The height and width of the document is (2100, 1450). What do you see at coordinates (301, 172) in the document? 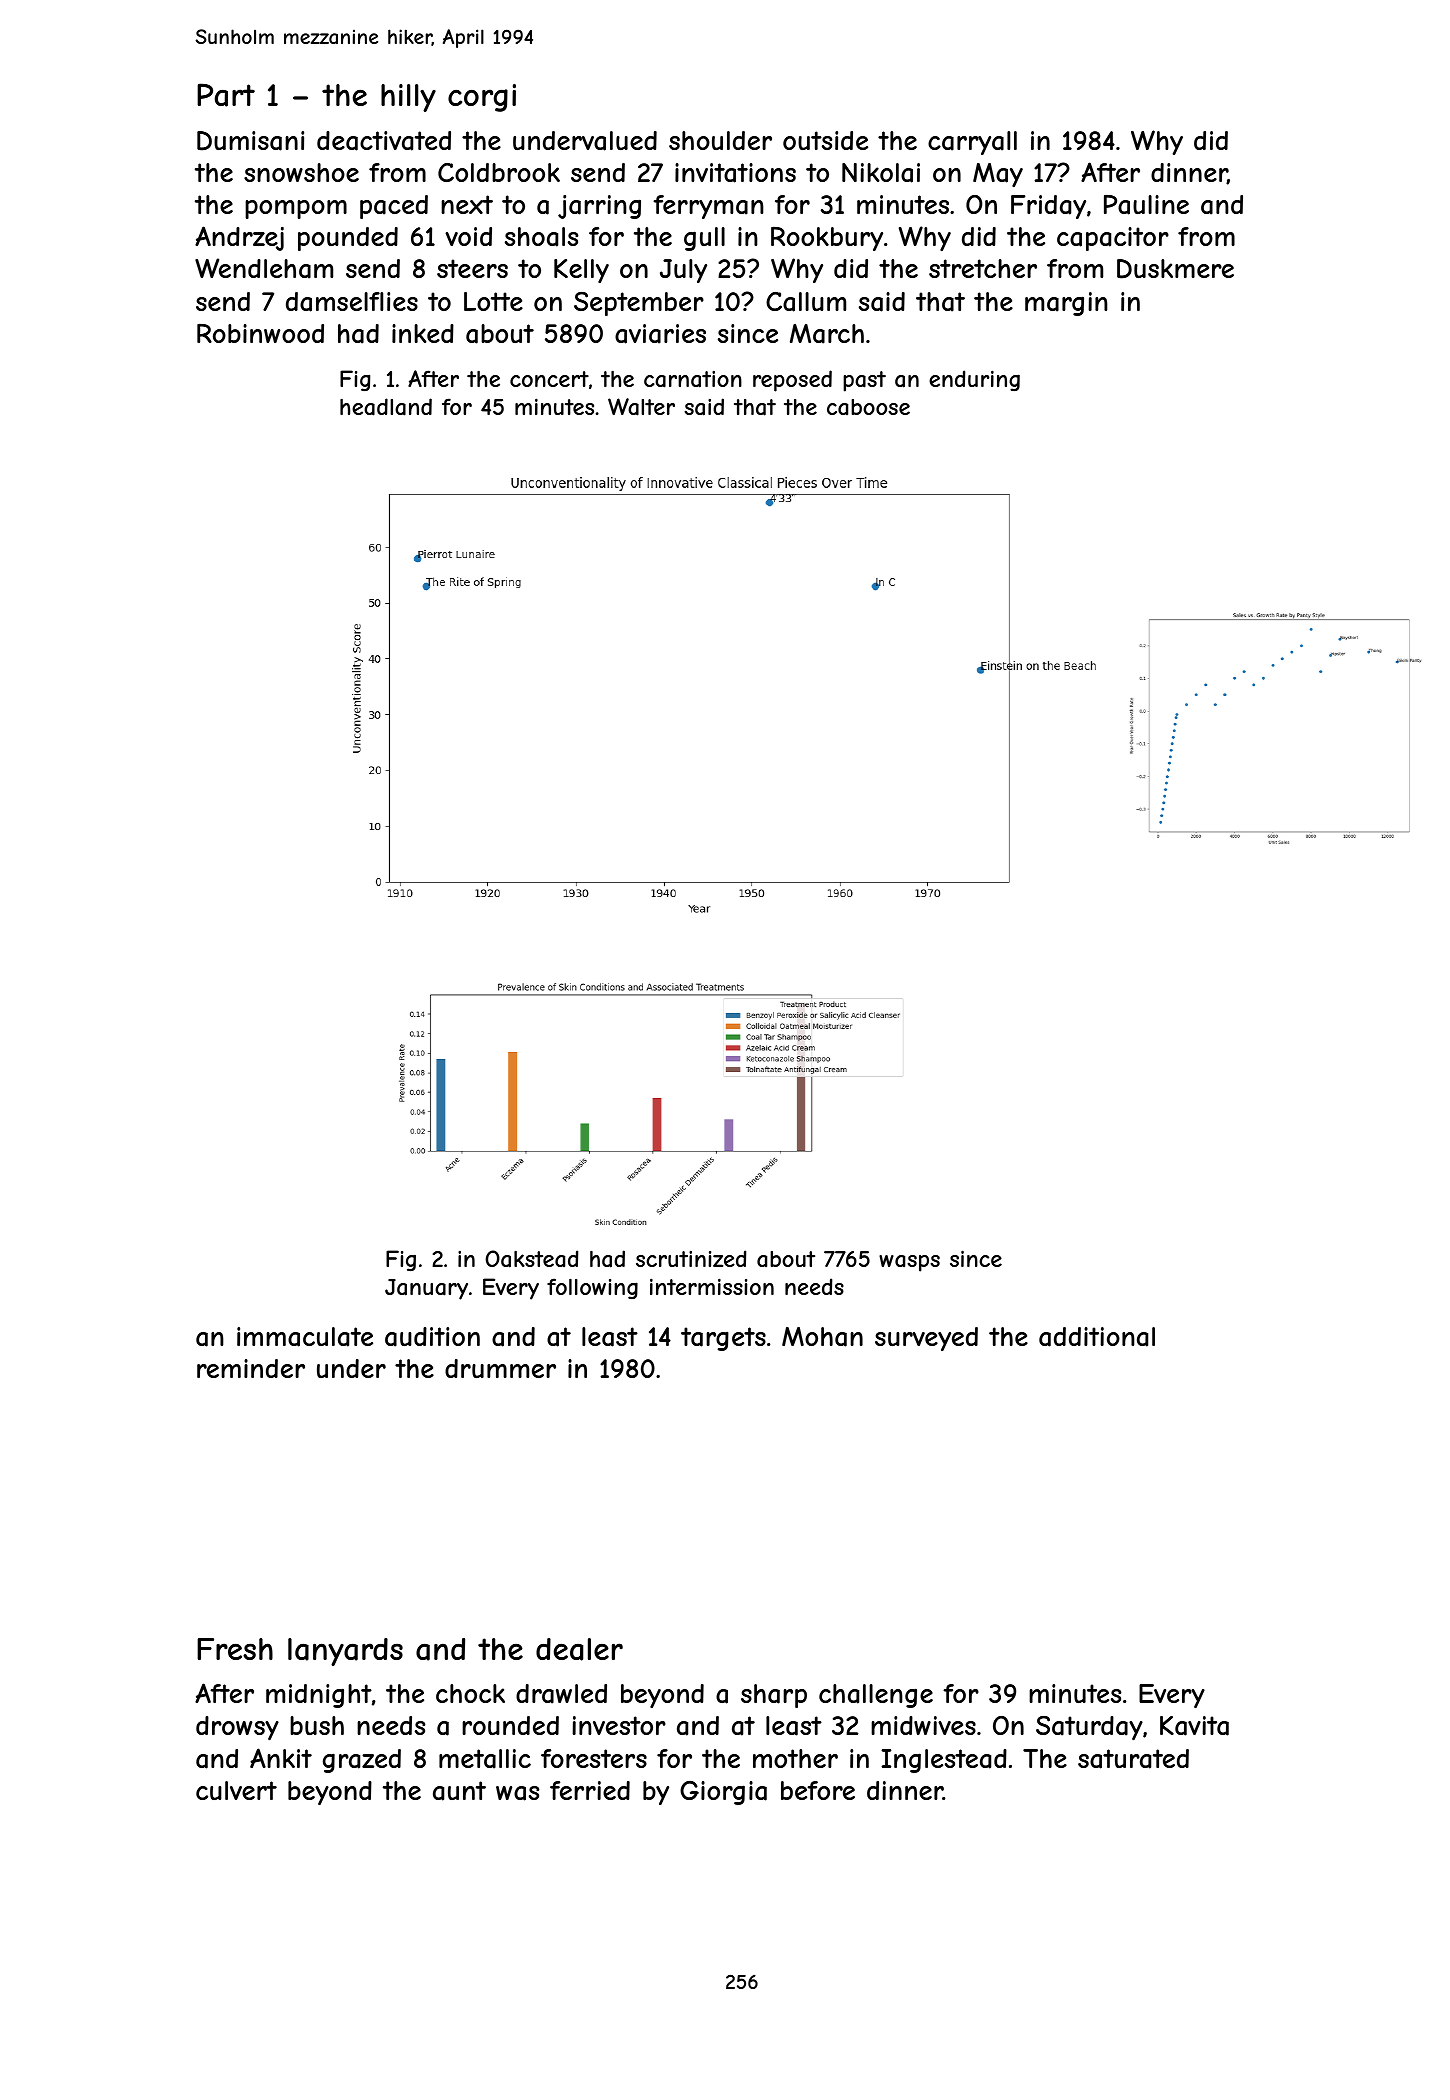
I see `snowshoe` at bounding box center [301, 172].
